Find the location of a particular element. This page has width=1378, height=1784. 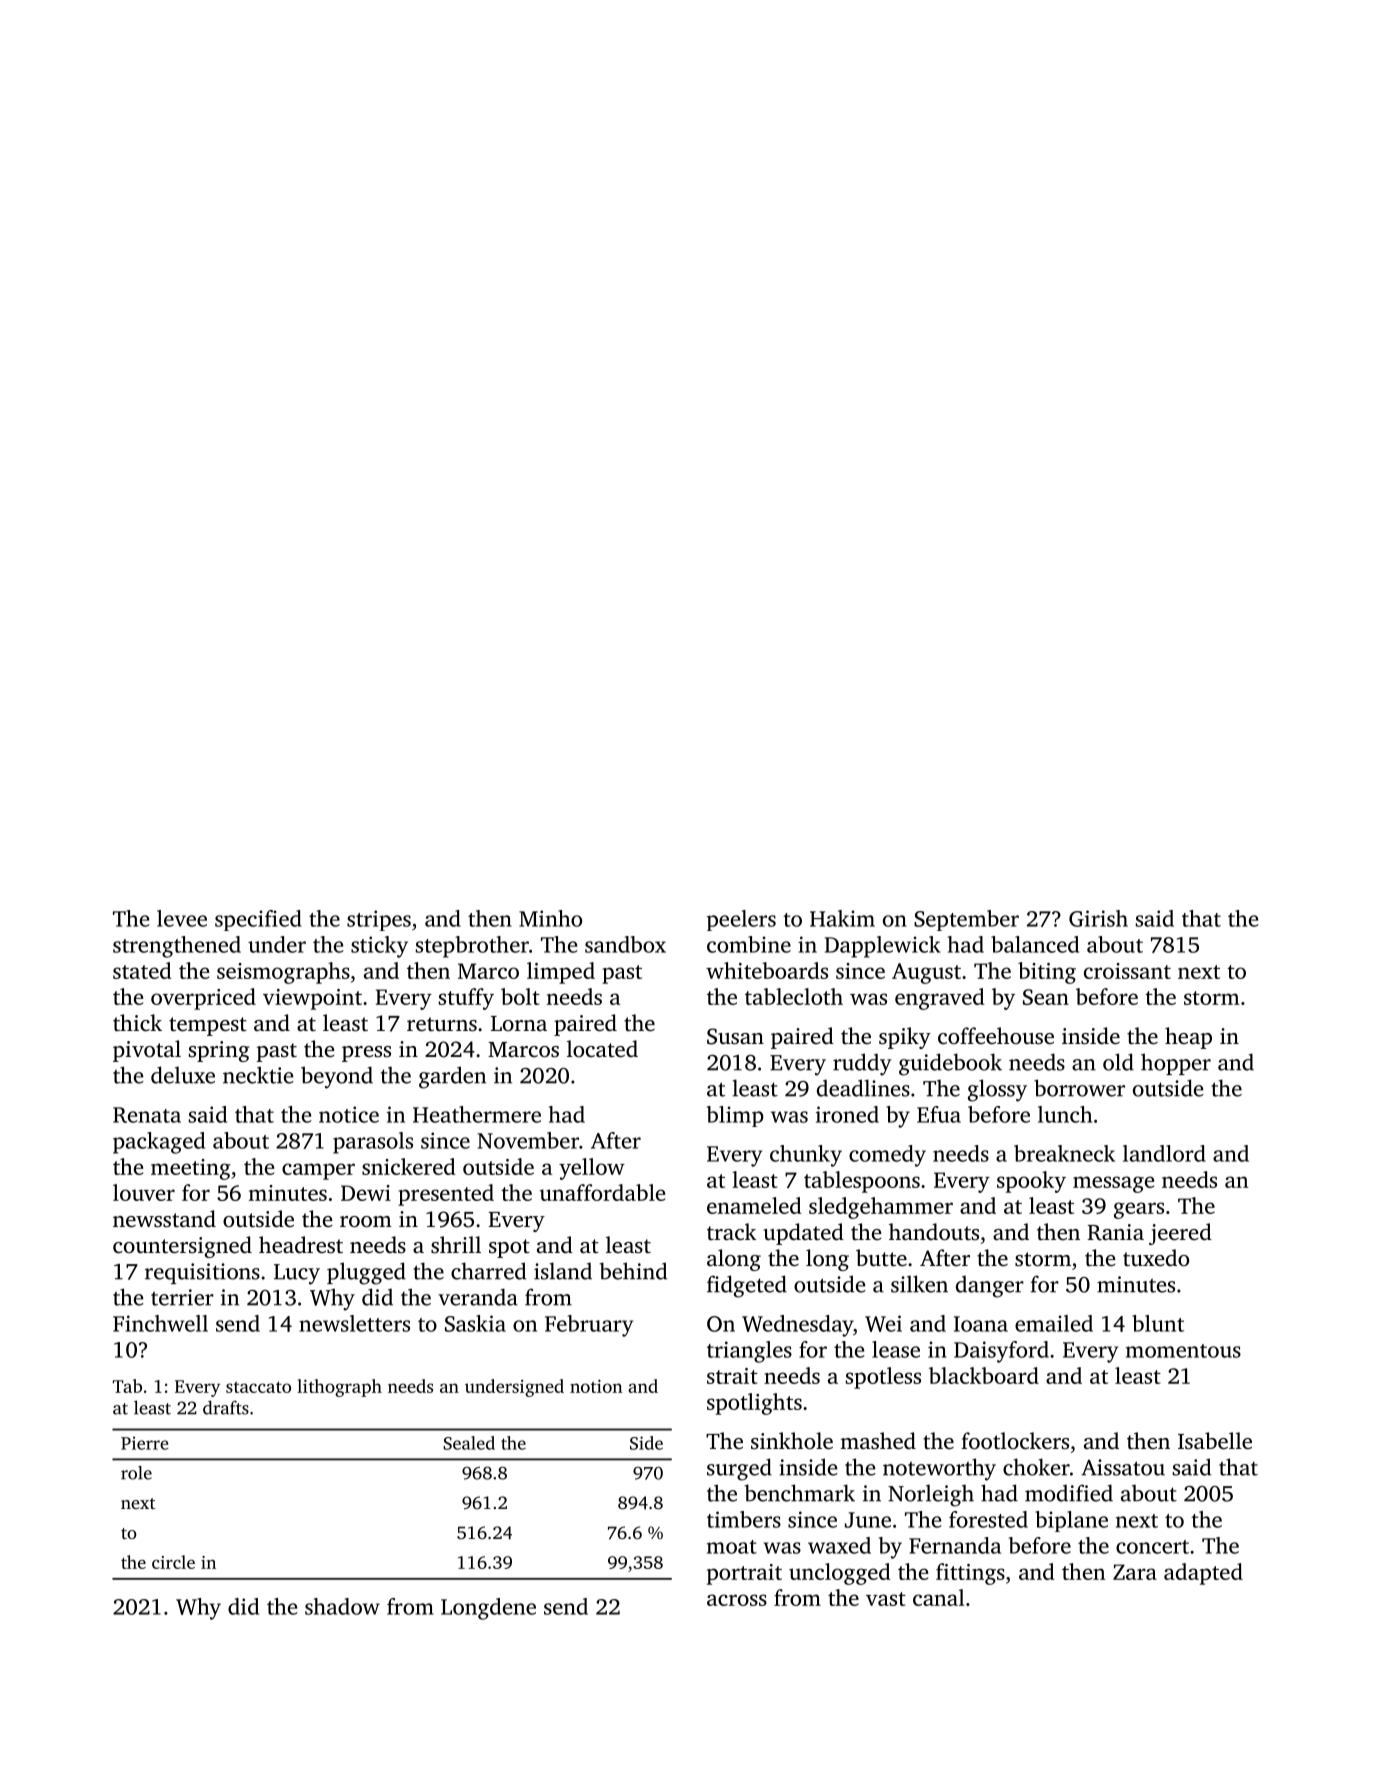

across is located at coordinates (737, 1600).
